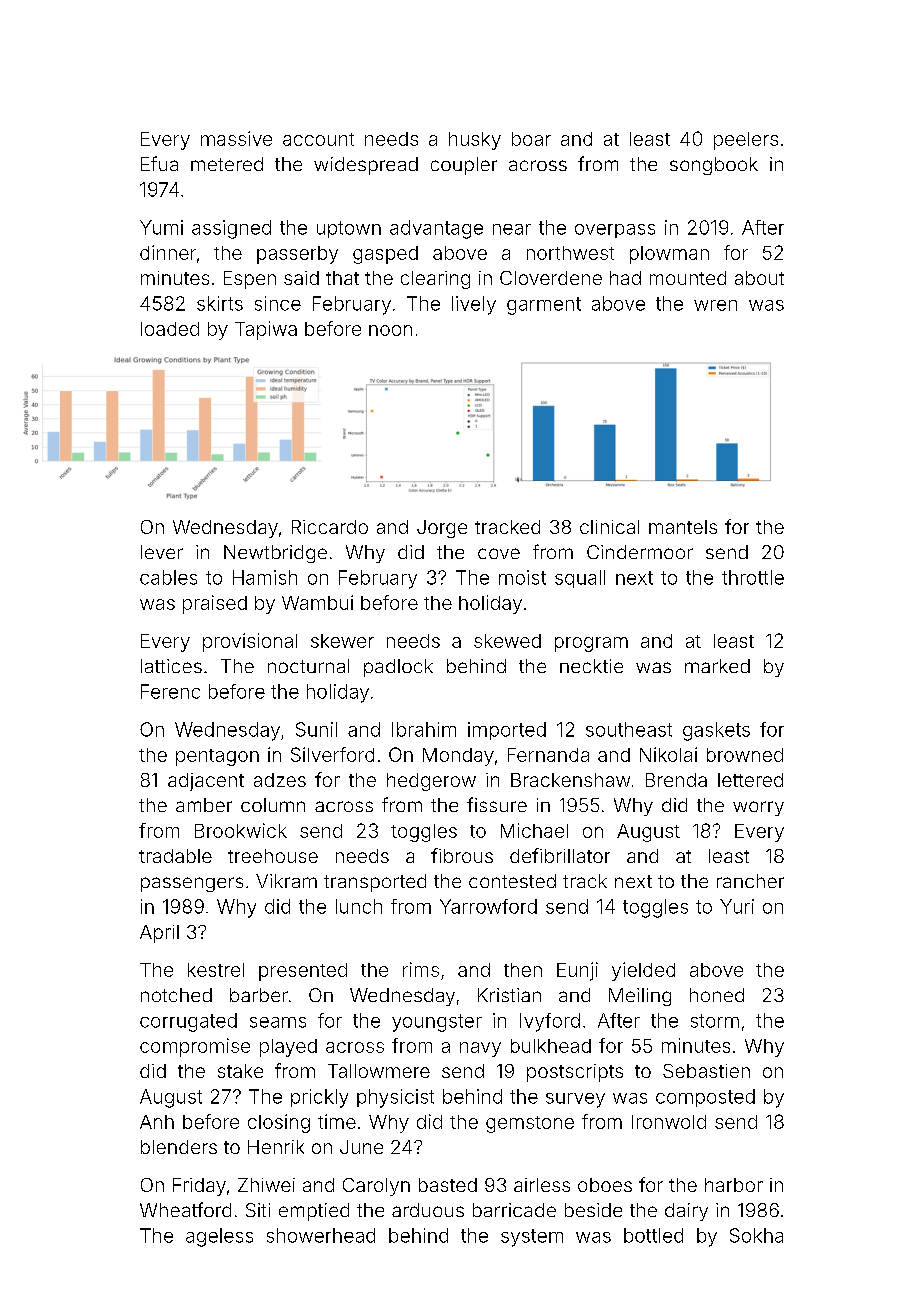  What do you see at coordinates (609, 527) in the document?
I see `clinical` at bounding box center [609, 527].
